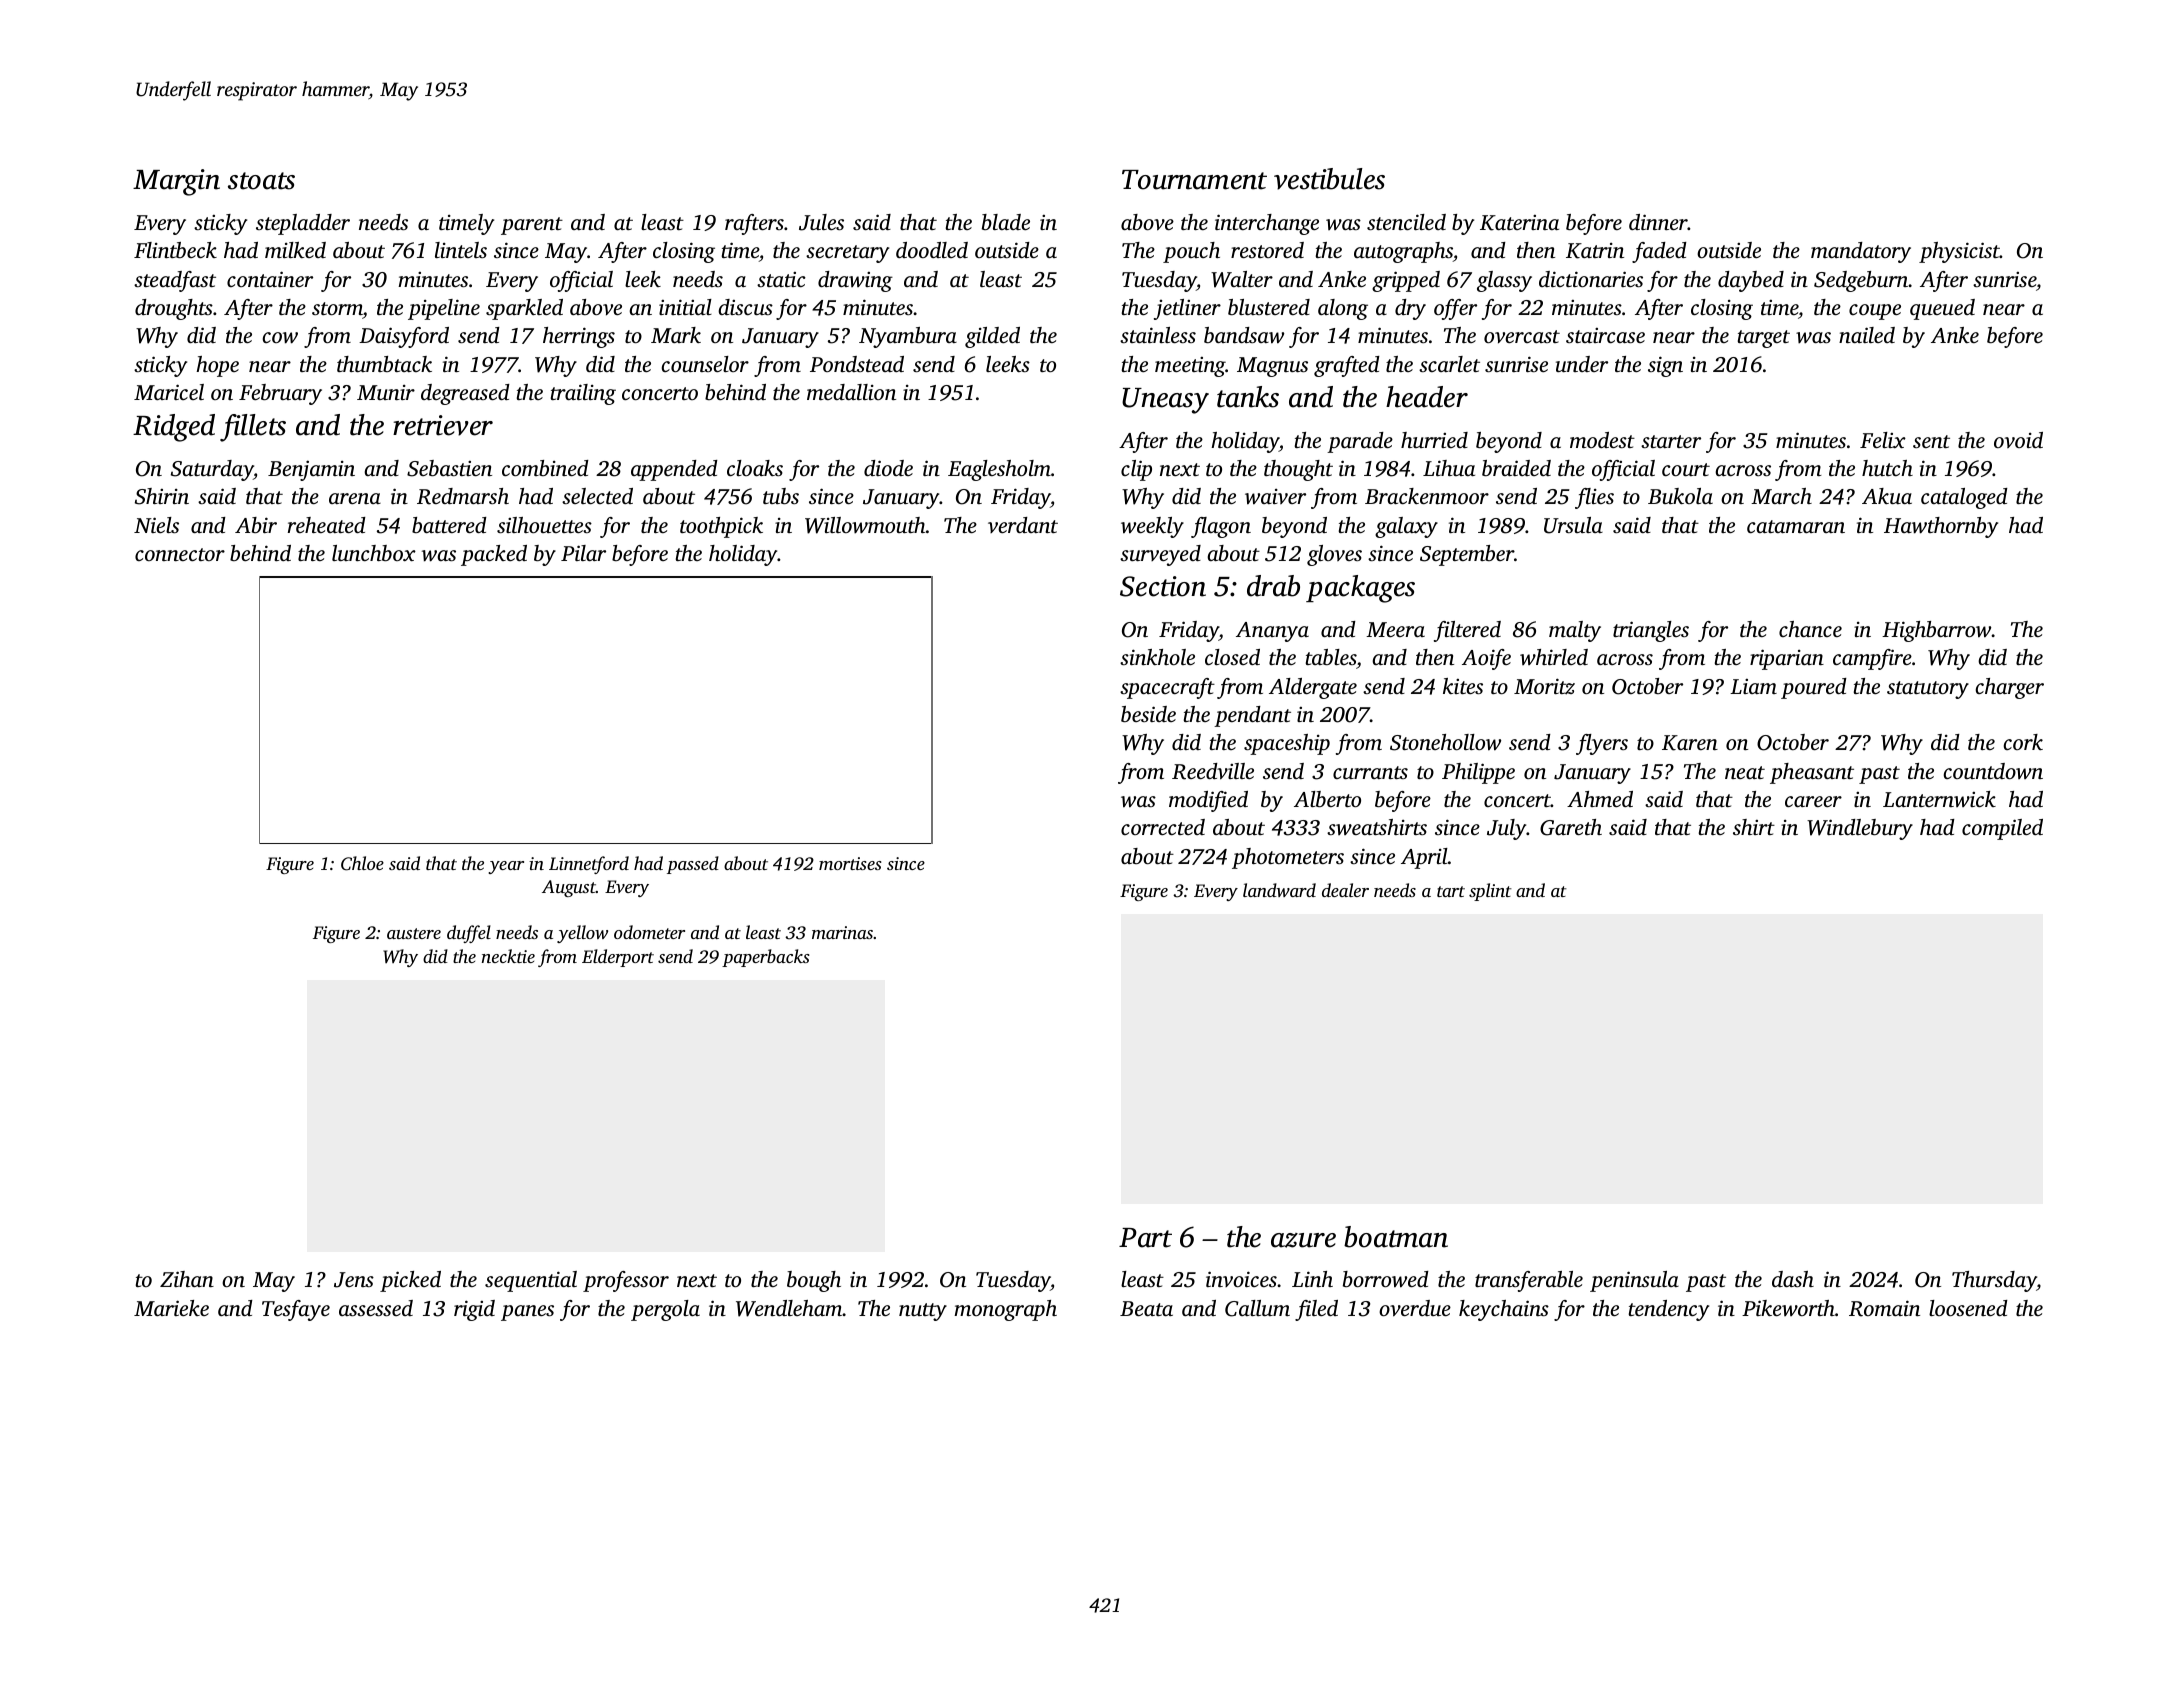 Image resolution: width=2178 pixels, height=1683 pixels. I want to click on beside, so click(1148, 714).
